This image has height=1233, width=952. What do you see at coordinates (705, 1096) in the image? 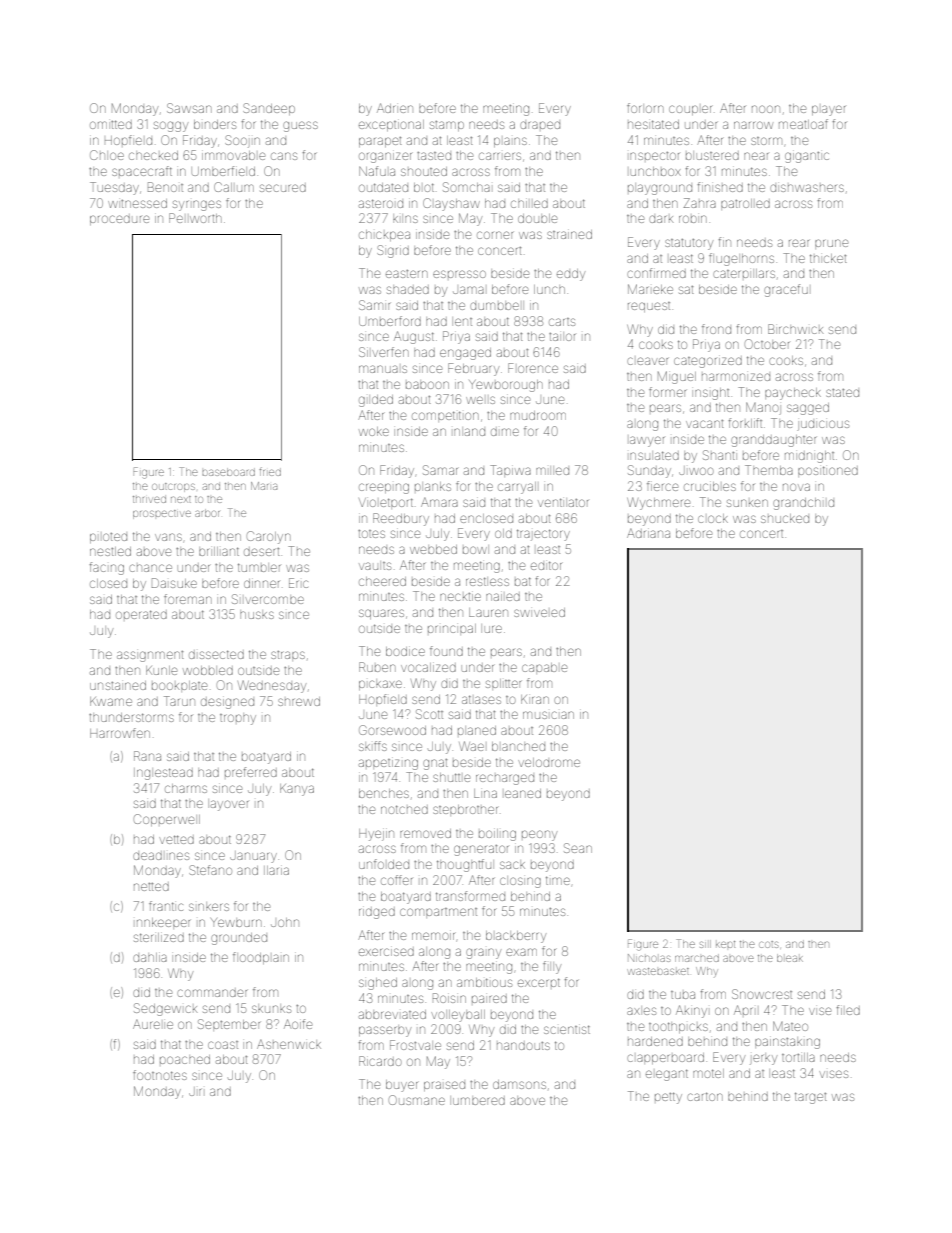
I see `carton` at bounding box center [705, 1096].
